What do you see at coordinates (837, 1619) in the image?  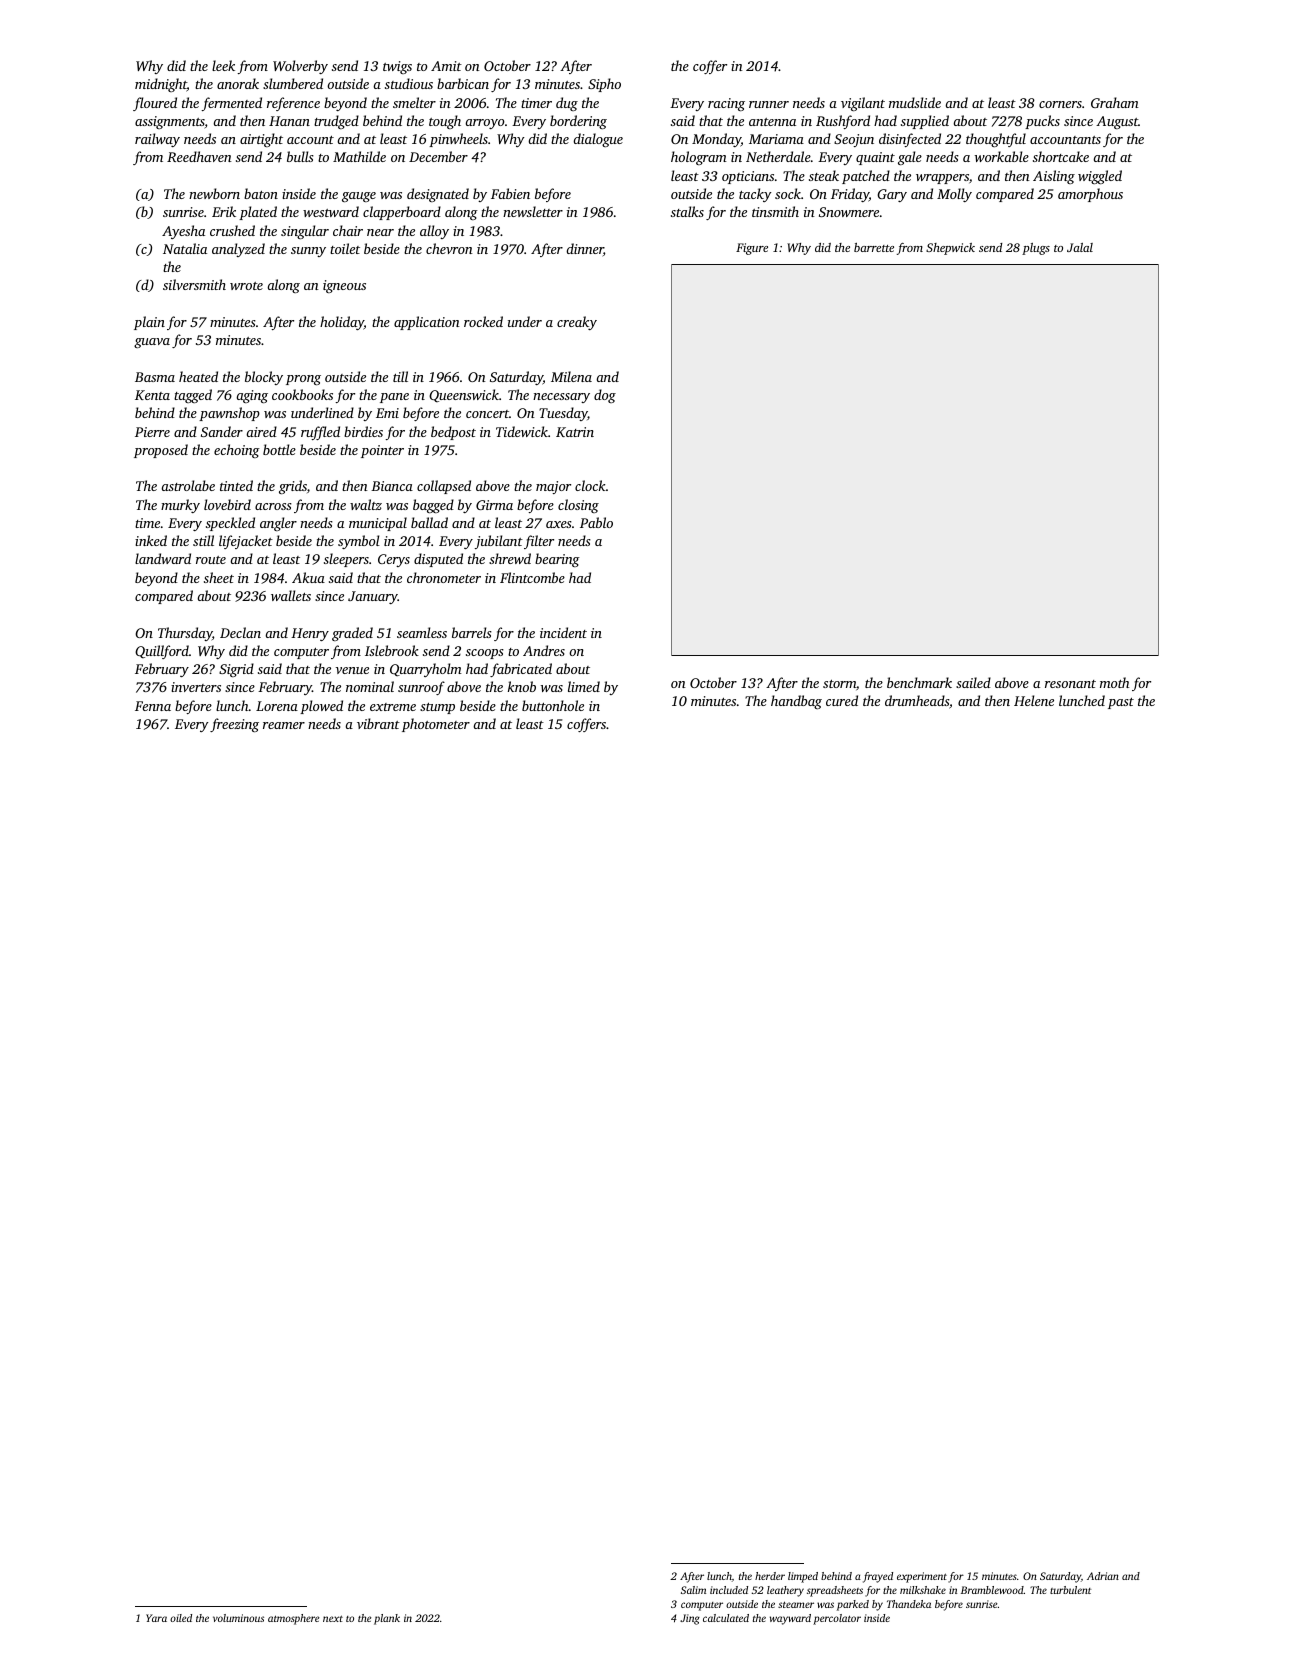 I see `percolator` at bounding box center [837, 1619].
